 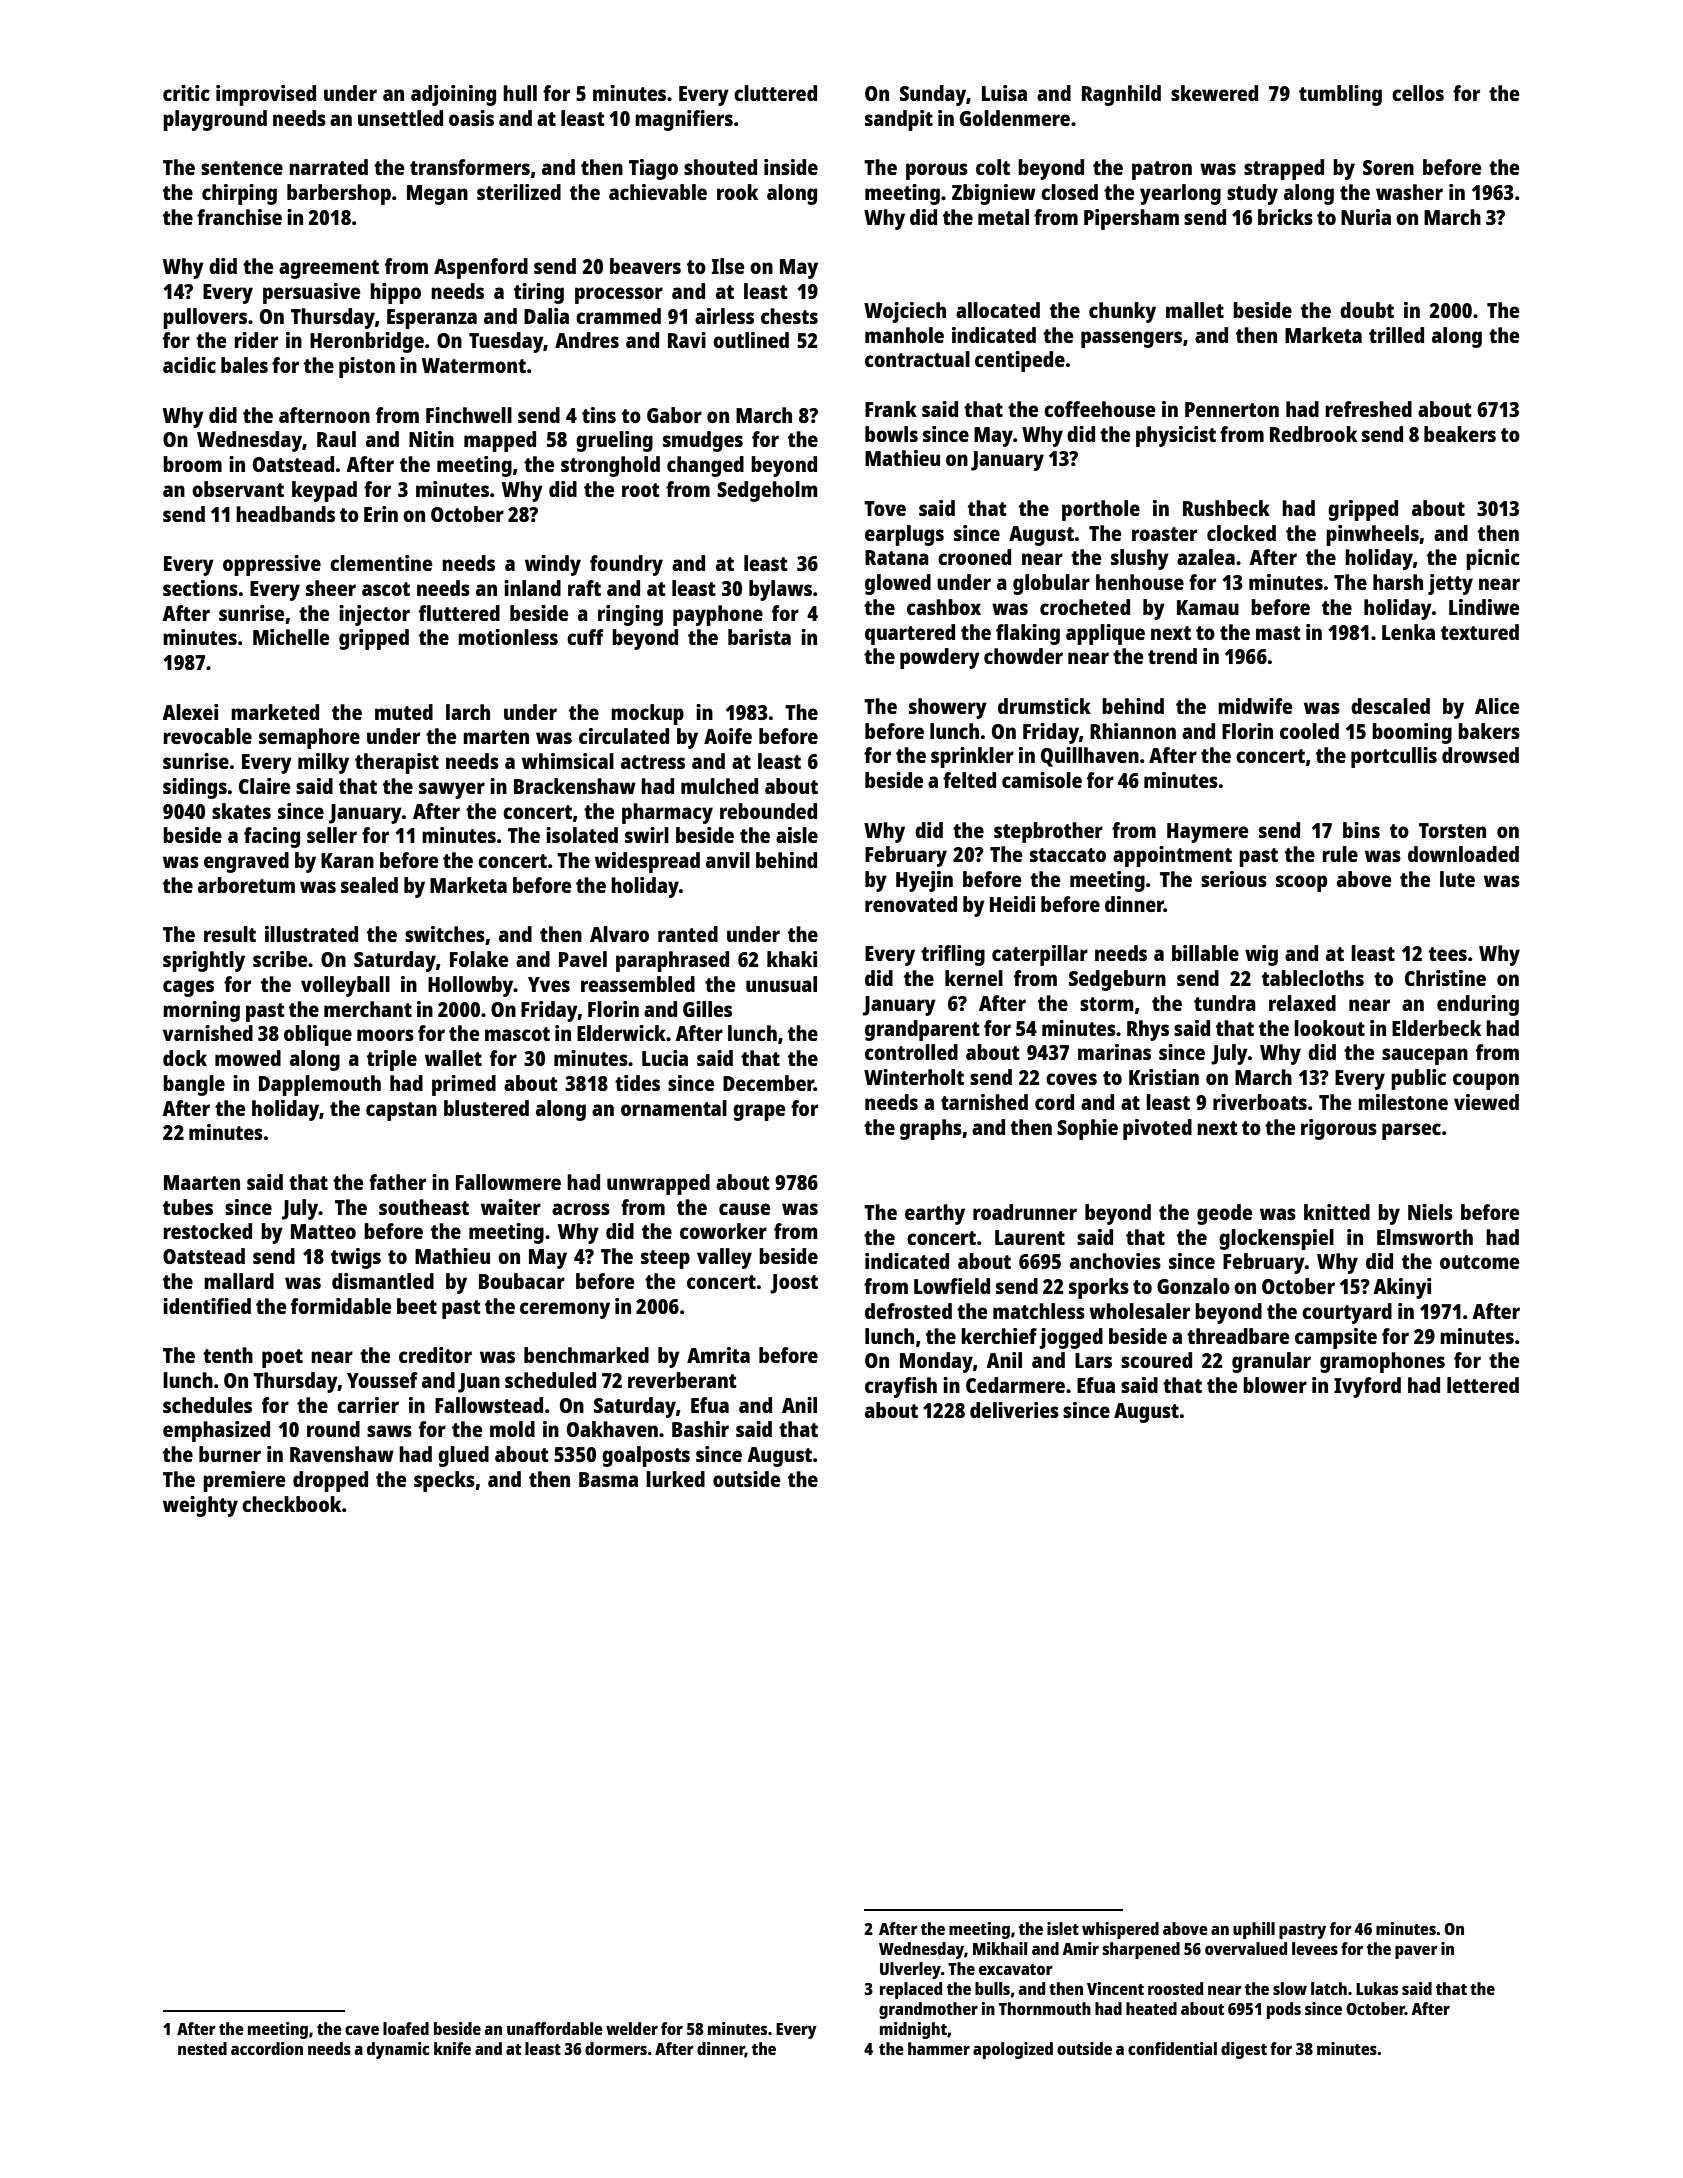 What do you see at coordinates (1028, 634) in the screenshot?
I see `flaking` at bounding box center [1028, 634].
